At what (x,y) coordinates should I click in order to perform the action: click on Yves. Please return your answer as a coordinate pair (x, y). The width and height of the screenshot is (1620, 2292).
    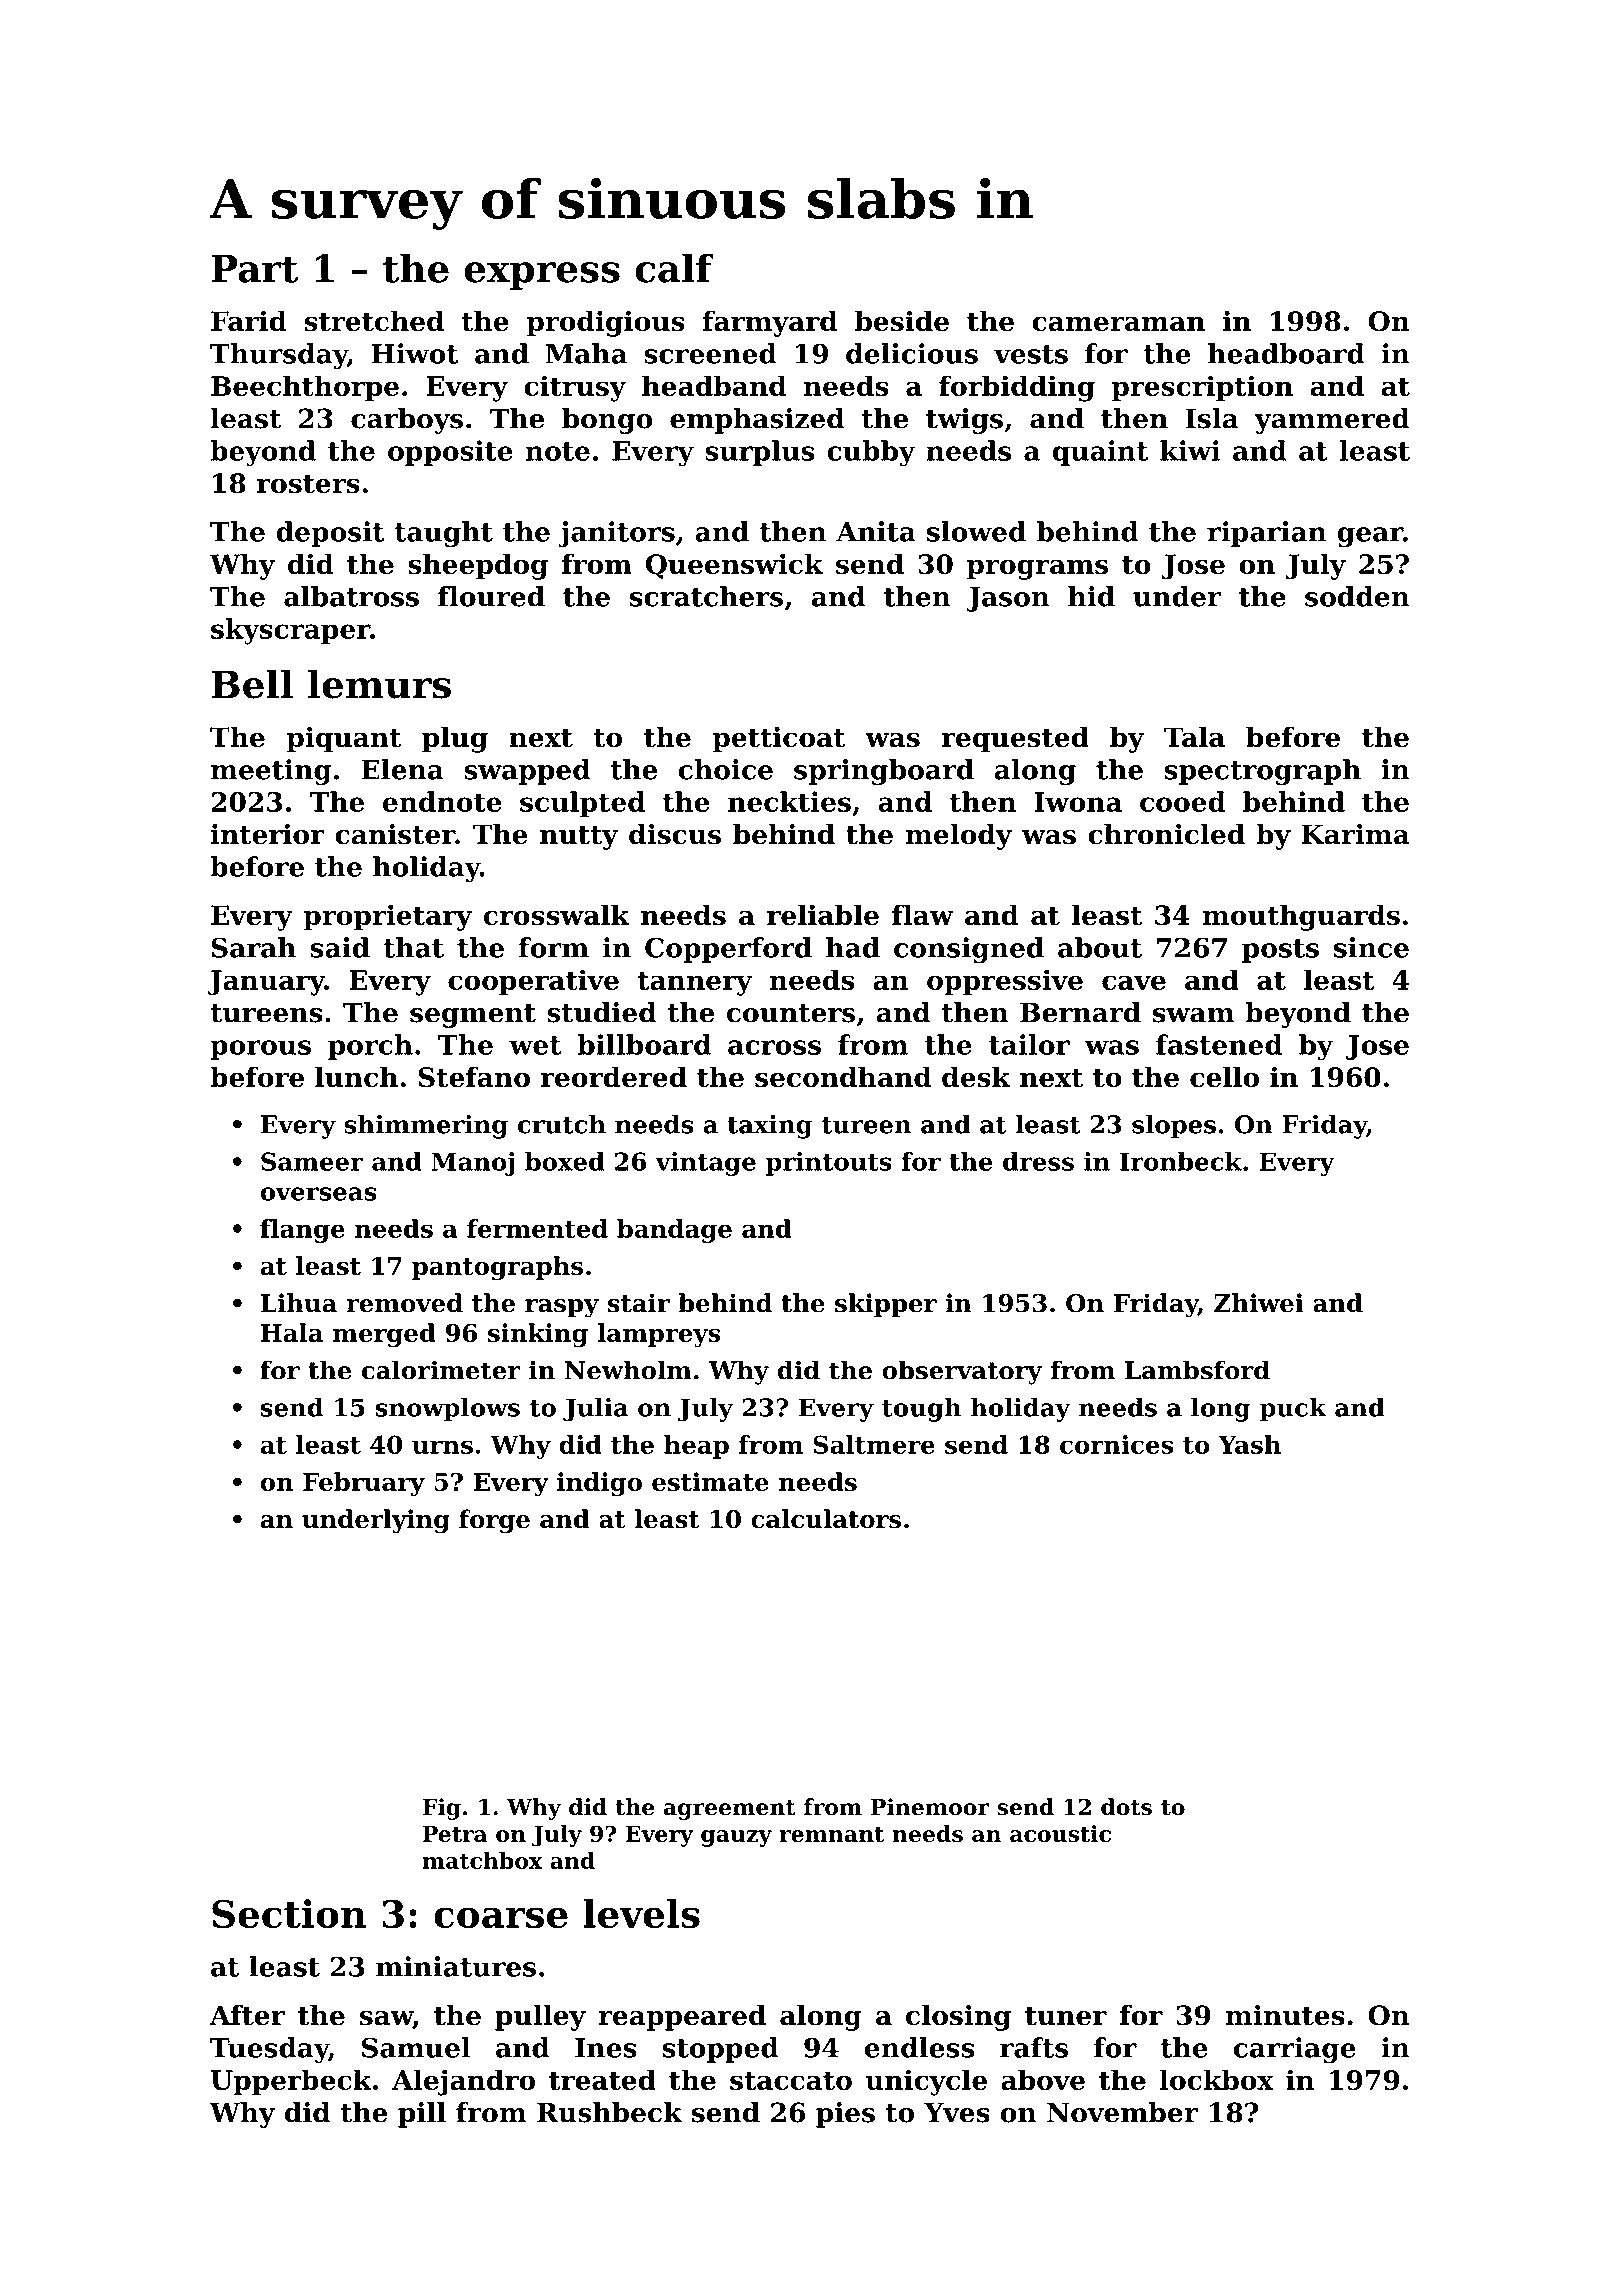
    Looking at the image, I should click on (957, 2112).
